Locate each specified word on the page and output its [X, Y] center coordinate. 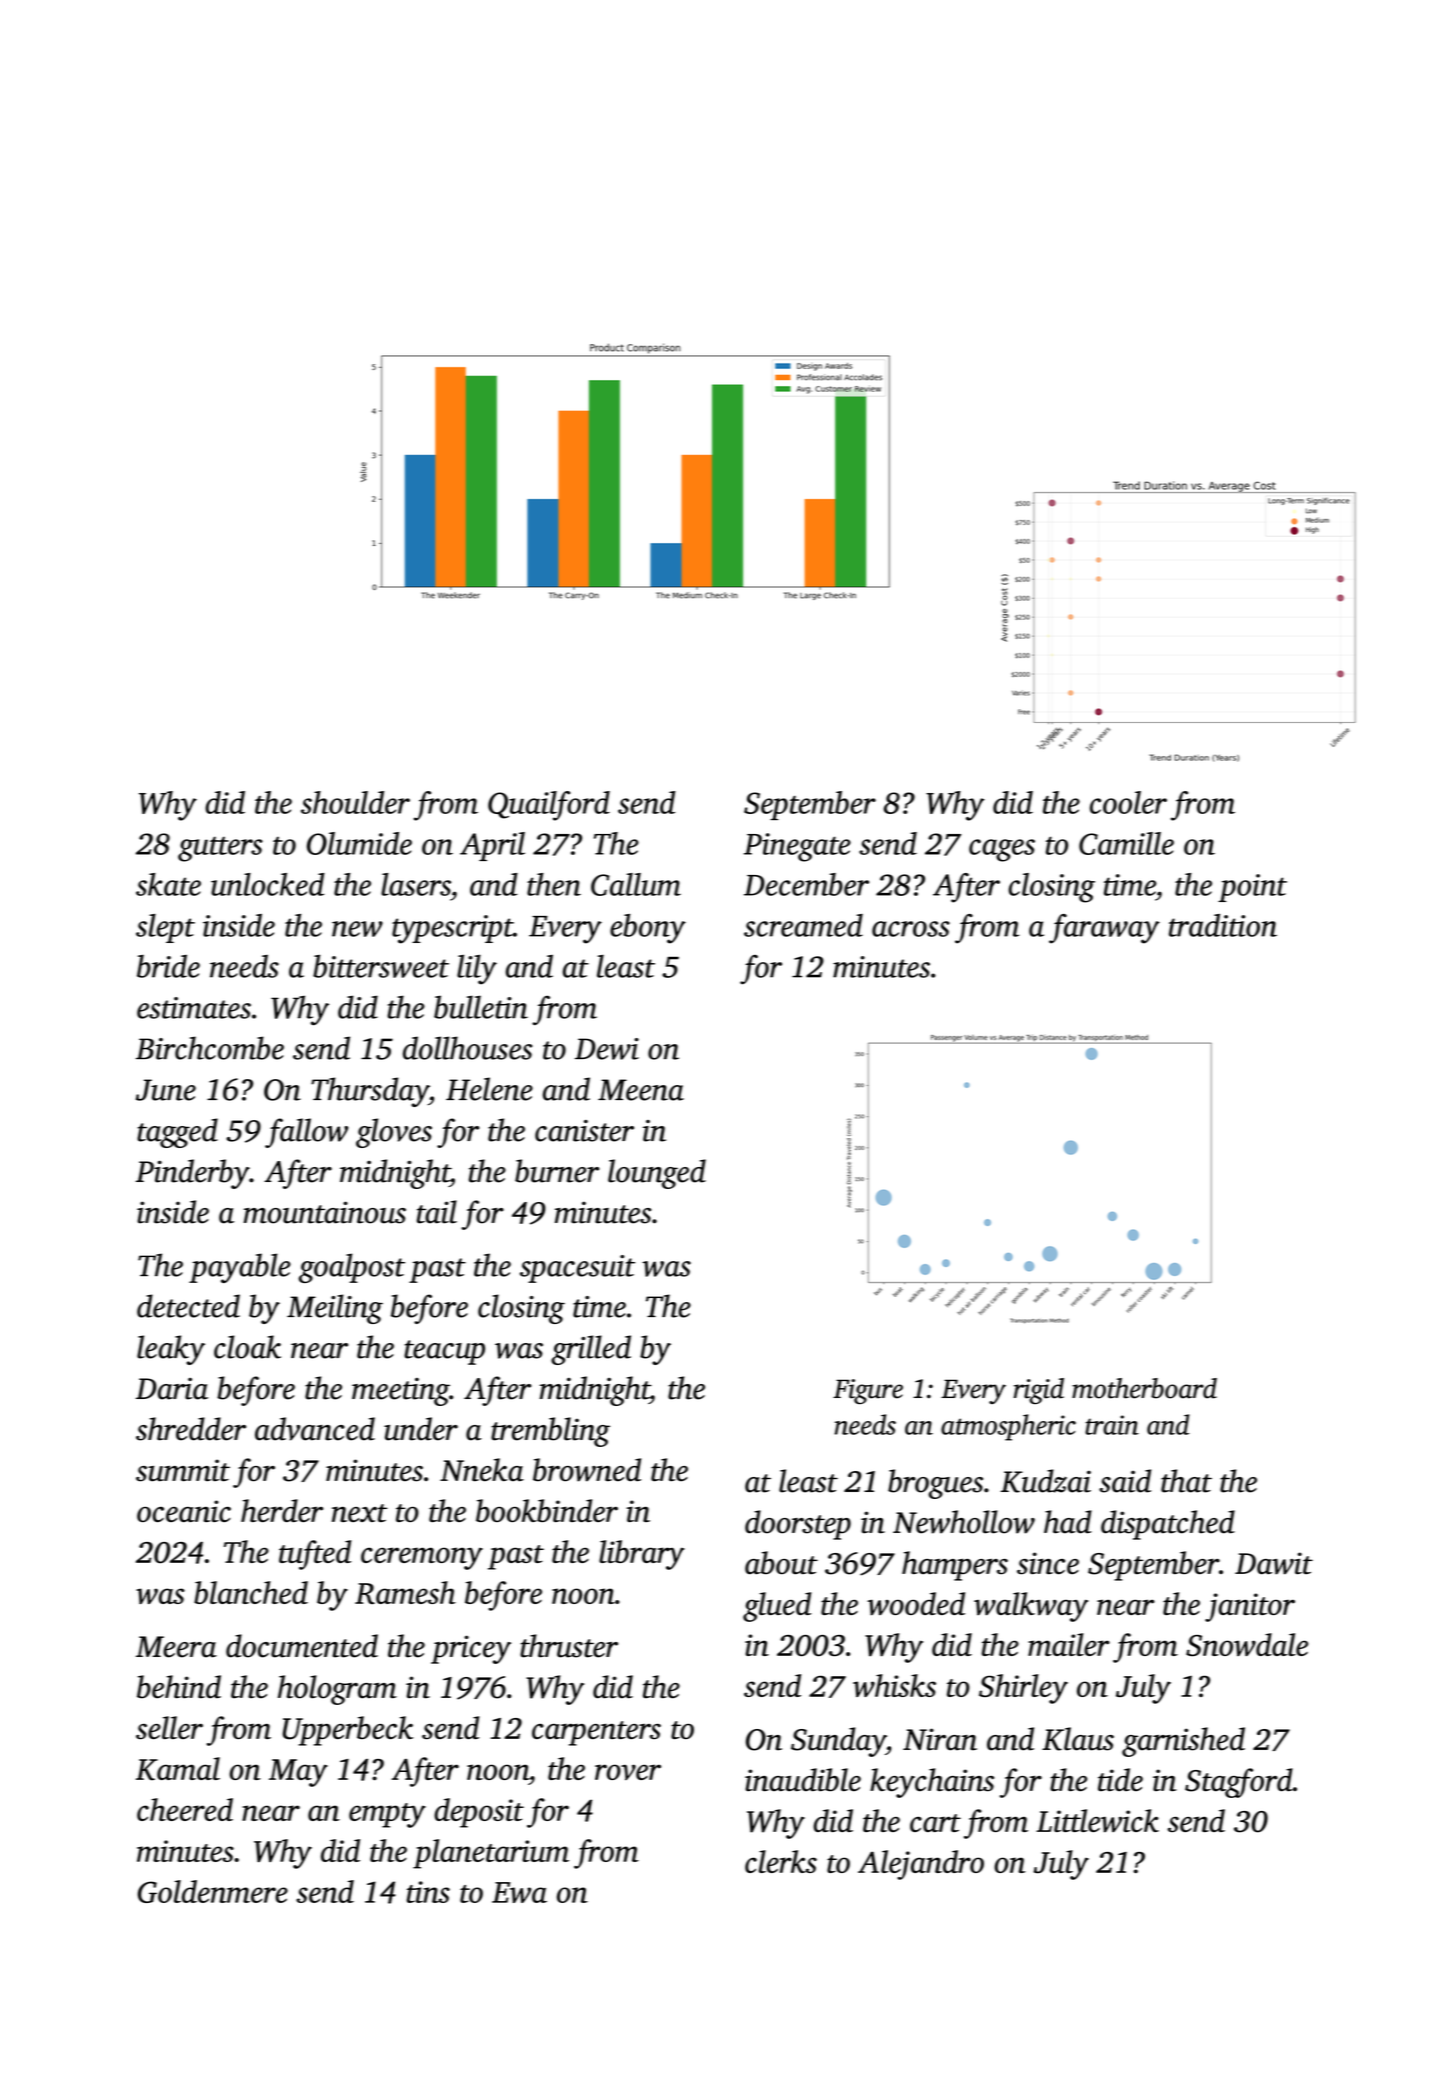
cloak [247, 1347]
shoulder [355, 802]
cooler [1128, 802]
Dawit [1274, 1563]
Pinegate [797, 847]
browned [587, 1470]
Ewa [519, 1892]
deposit [479, 1813]
